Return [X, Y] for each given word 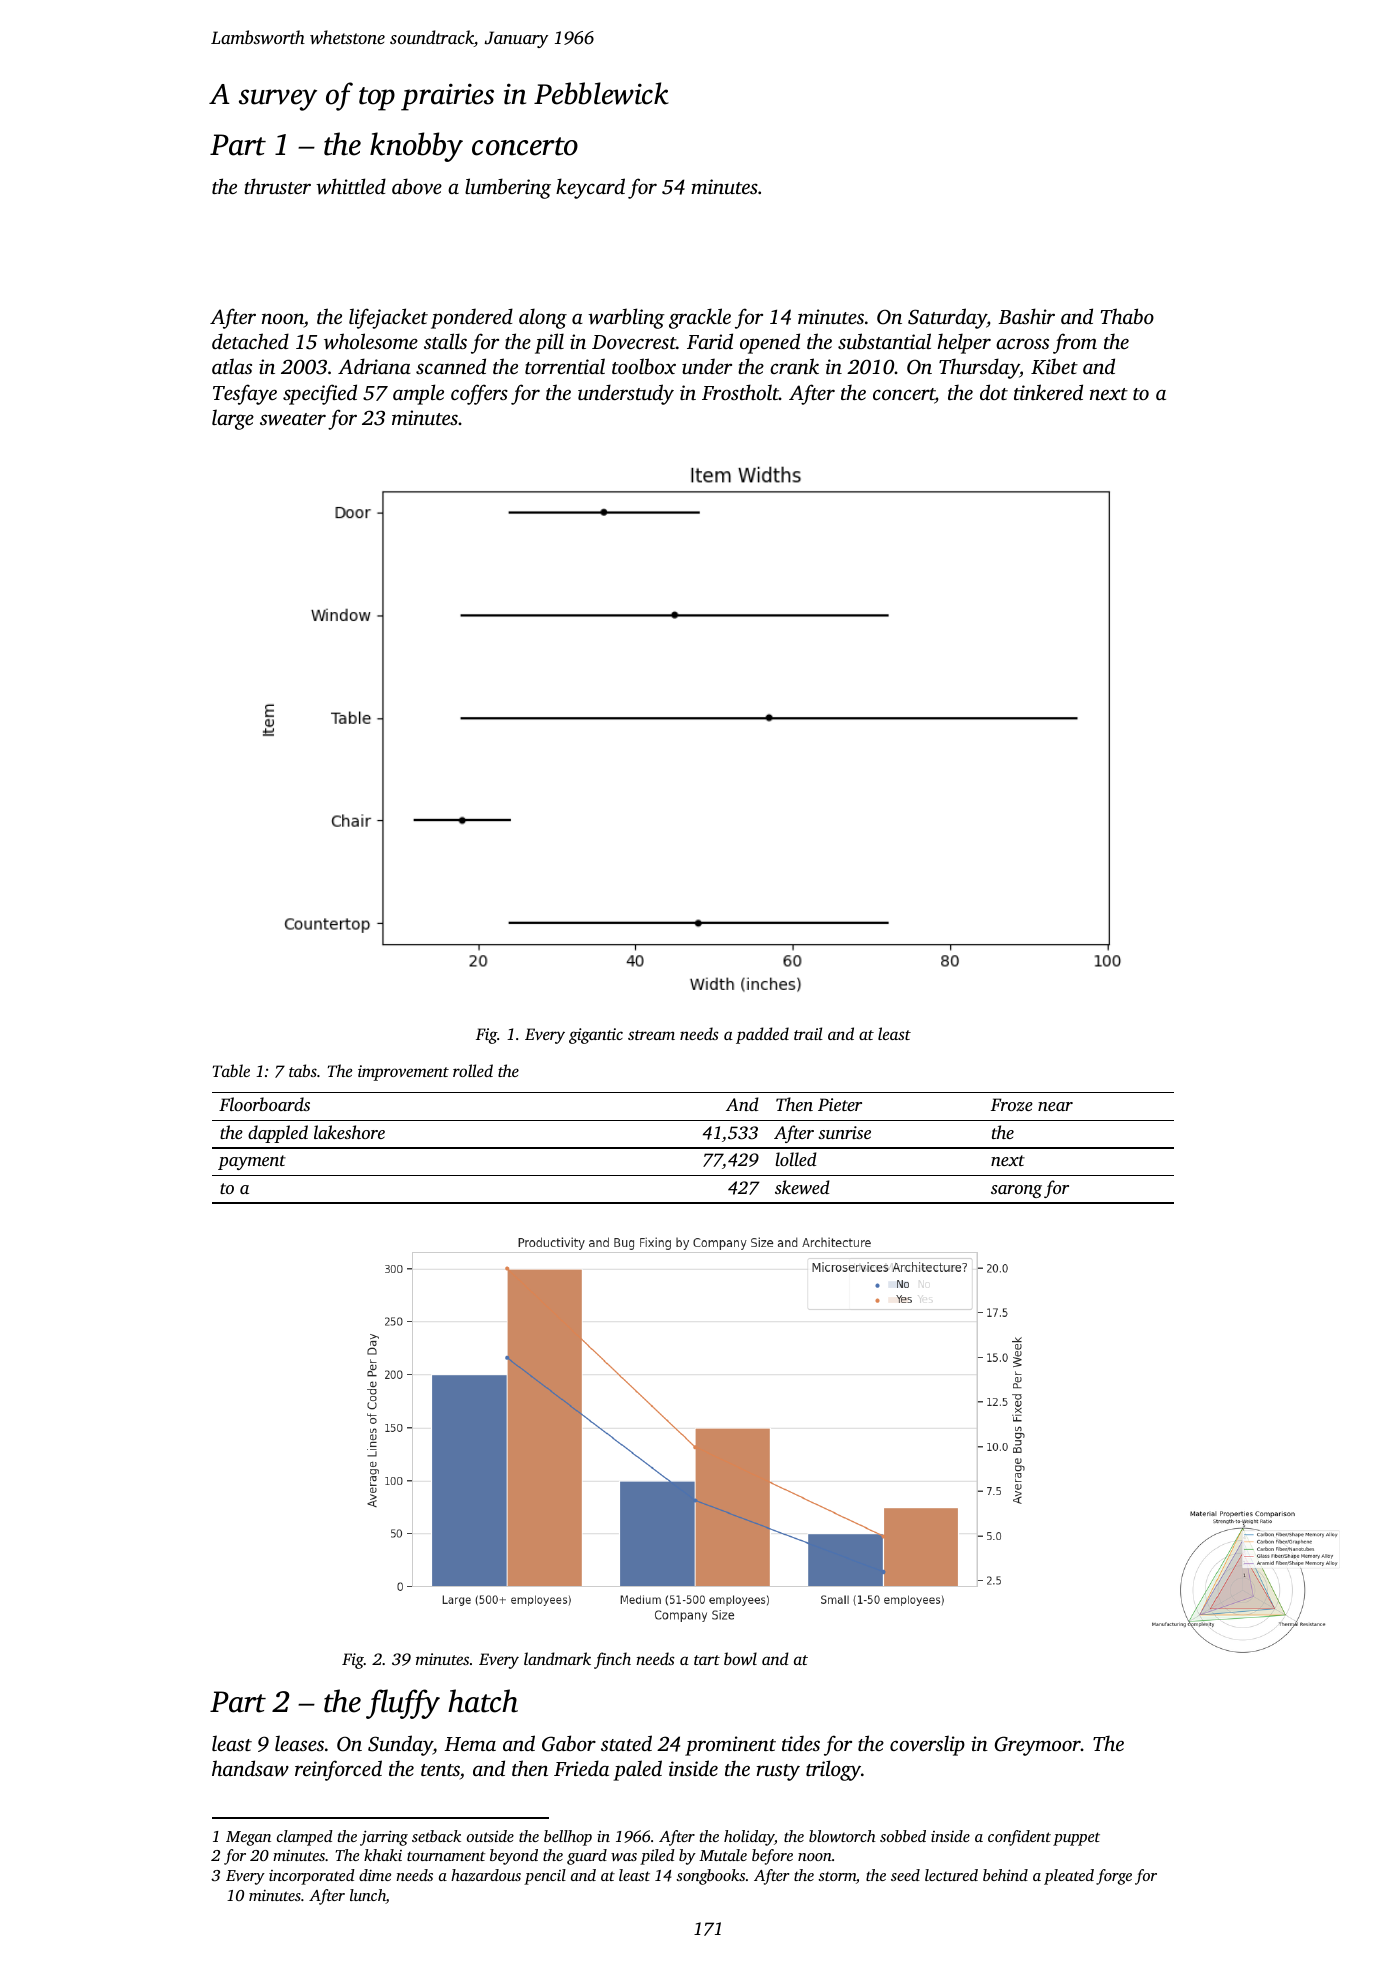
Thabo [1127, 316]
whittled [351, 186]
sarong [1016, 1191]
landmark [557, 1658]
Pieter [840, 1104]
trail [808, 1033]
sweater [293, 419]
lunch [368, 1896]
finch [612, 1660]
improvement [403, 1073]
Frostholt [740, 392]
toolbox [644, 366]
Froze [1012, 1104]
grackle [700, 318]
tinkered [1048, 392]
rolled [473, 1070]
